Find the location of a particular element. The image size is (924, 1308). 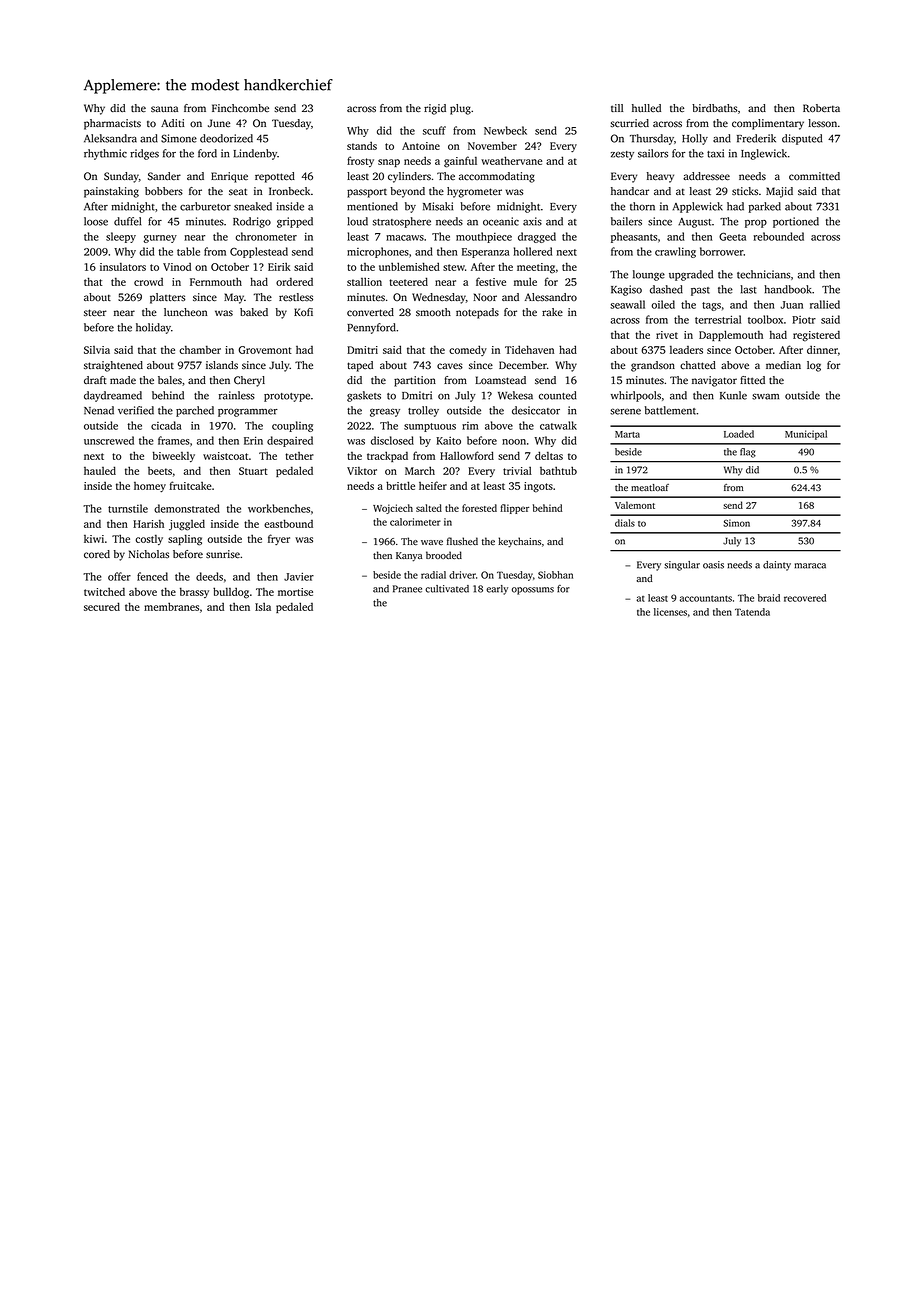

oasis is located at coordinates (713, 565).
